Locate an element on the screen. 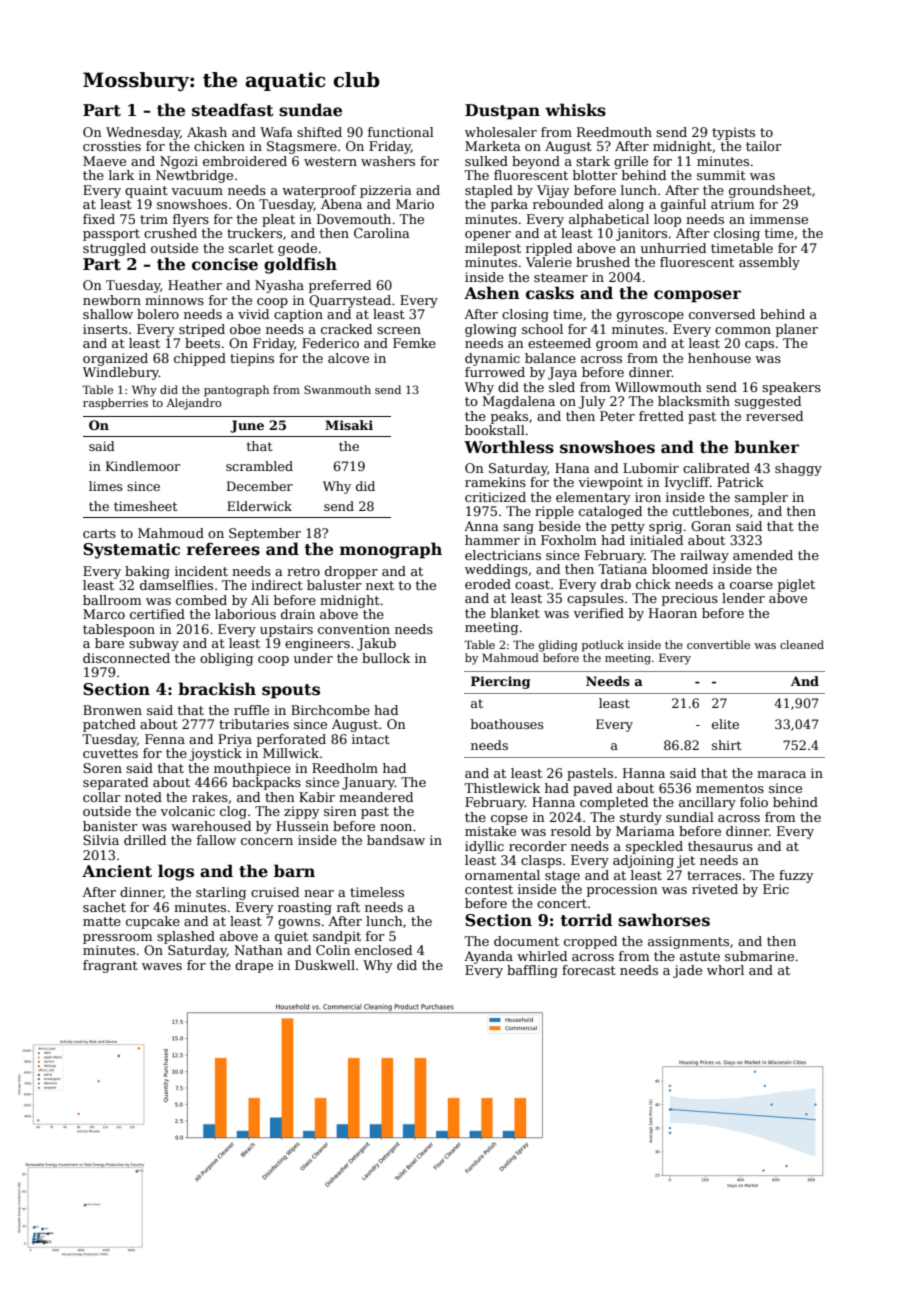  screen is located at coordinates (399, 330).
